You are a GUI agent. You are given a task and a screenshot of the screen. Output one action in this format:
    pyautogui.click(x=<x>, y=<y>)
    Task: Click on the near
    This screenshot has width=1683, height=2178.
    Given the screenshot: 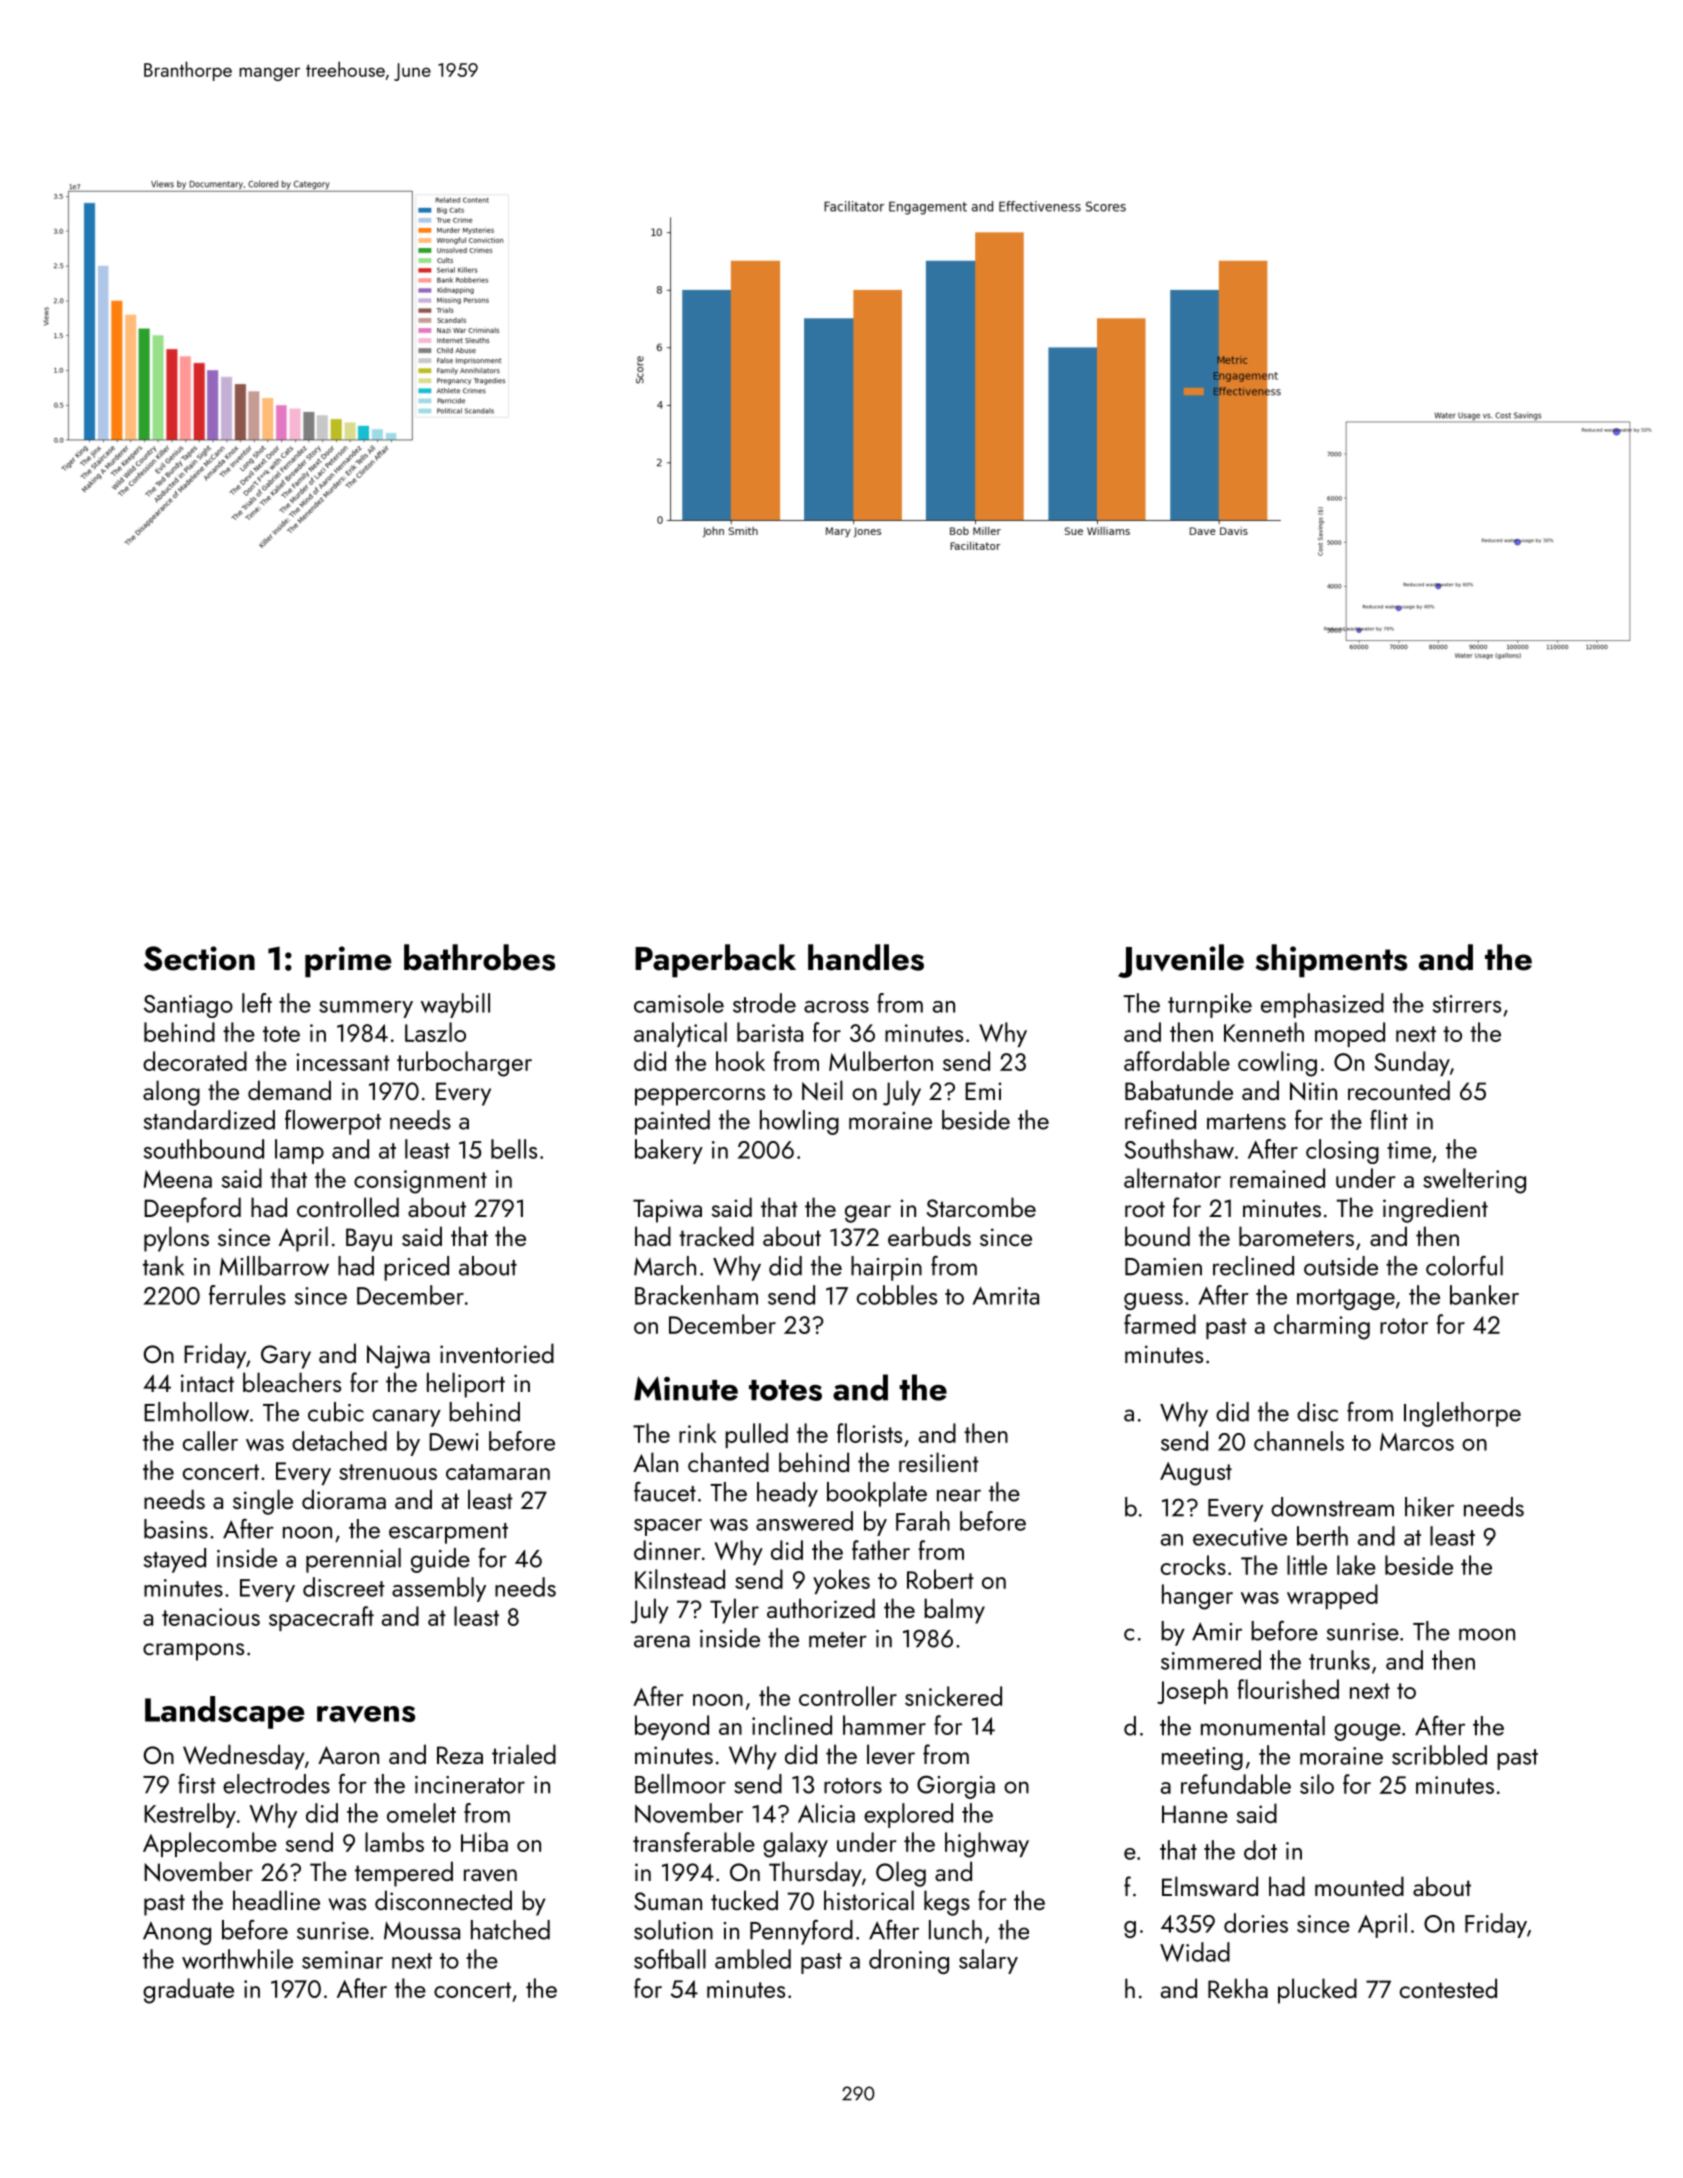 What is the action you would take?
    pyautogui.click(x=959, y=1495)
